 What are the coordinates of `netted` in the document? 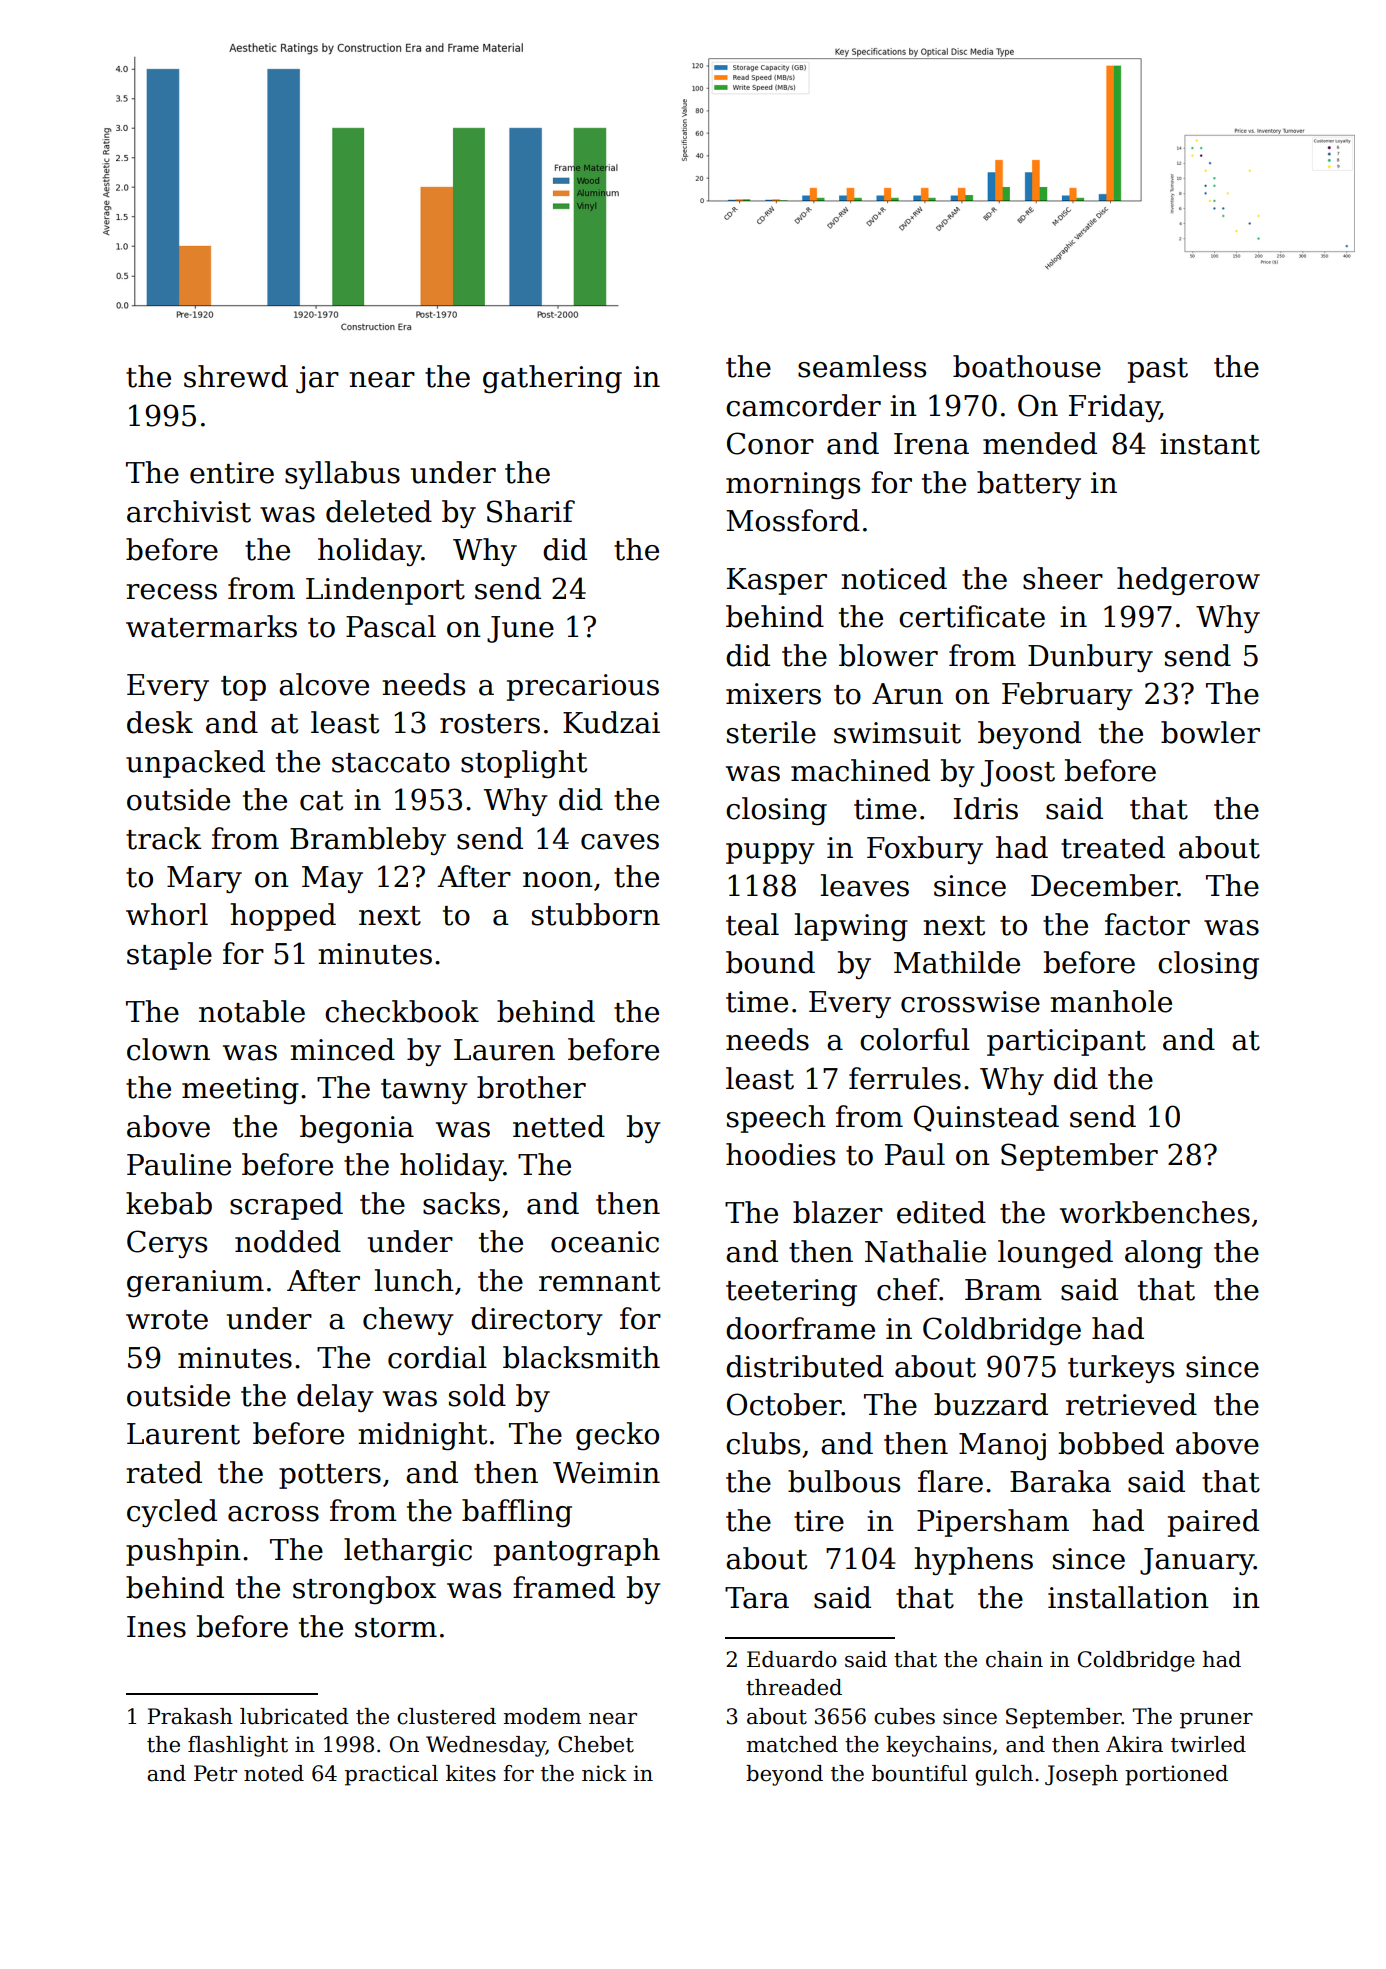 It's located at (559, 1126).
